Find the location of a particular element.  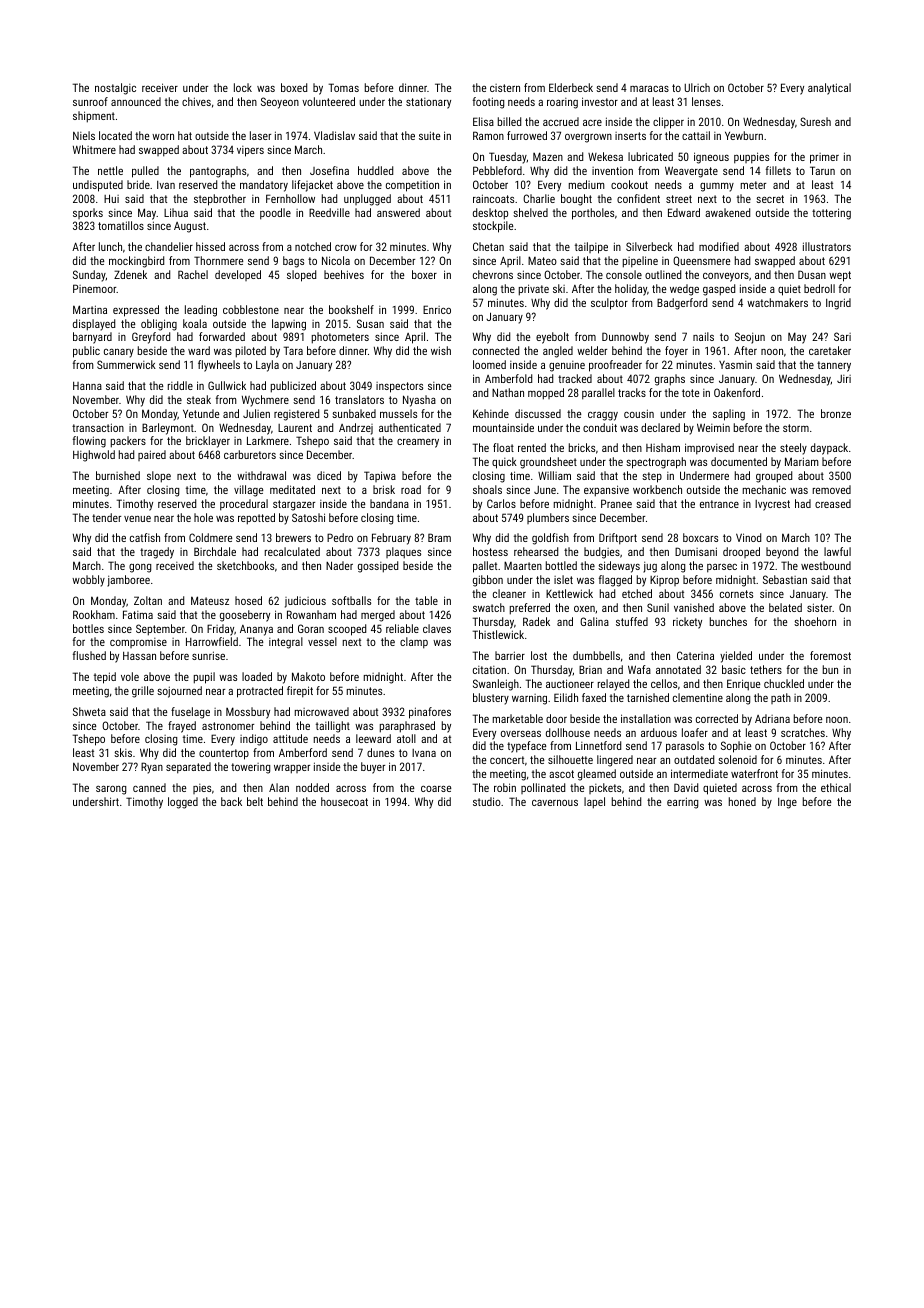

creased is located at coordinates (833, 503).
